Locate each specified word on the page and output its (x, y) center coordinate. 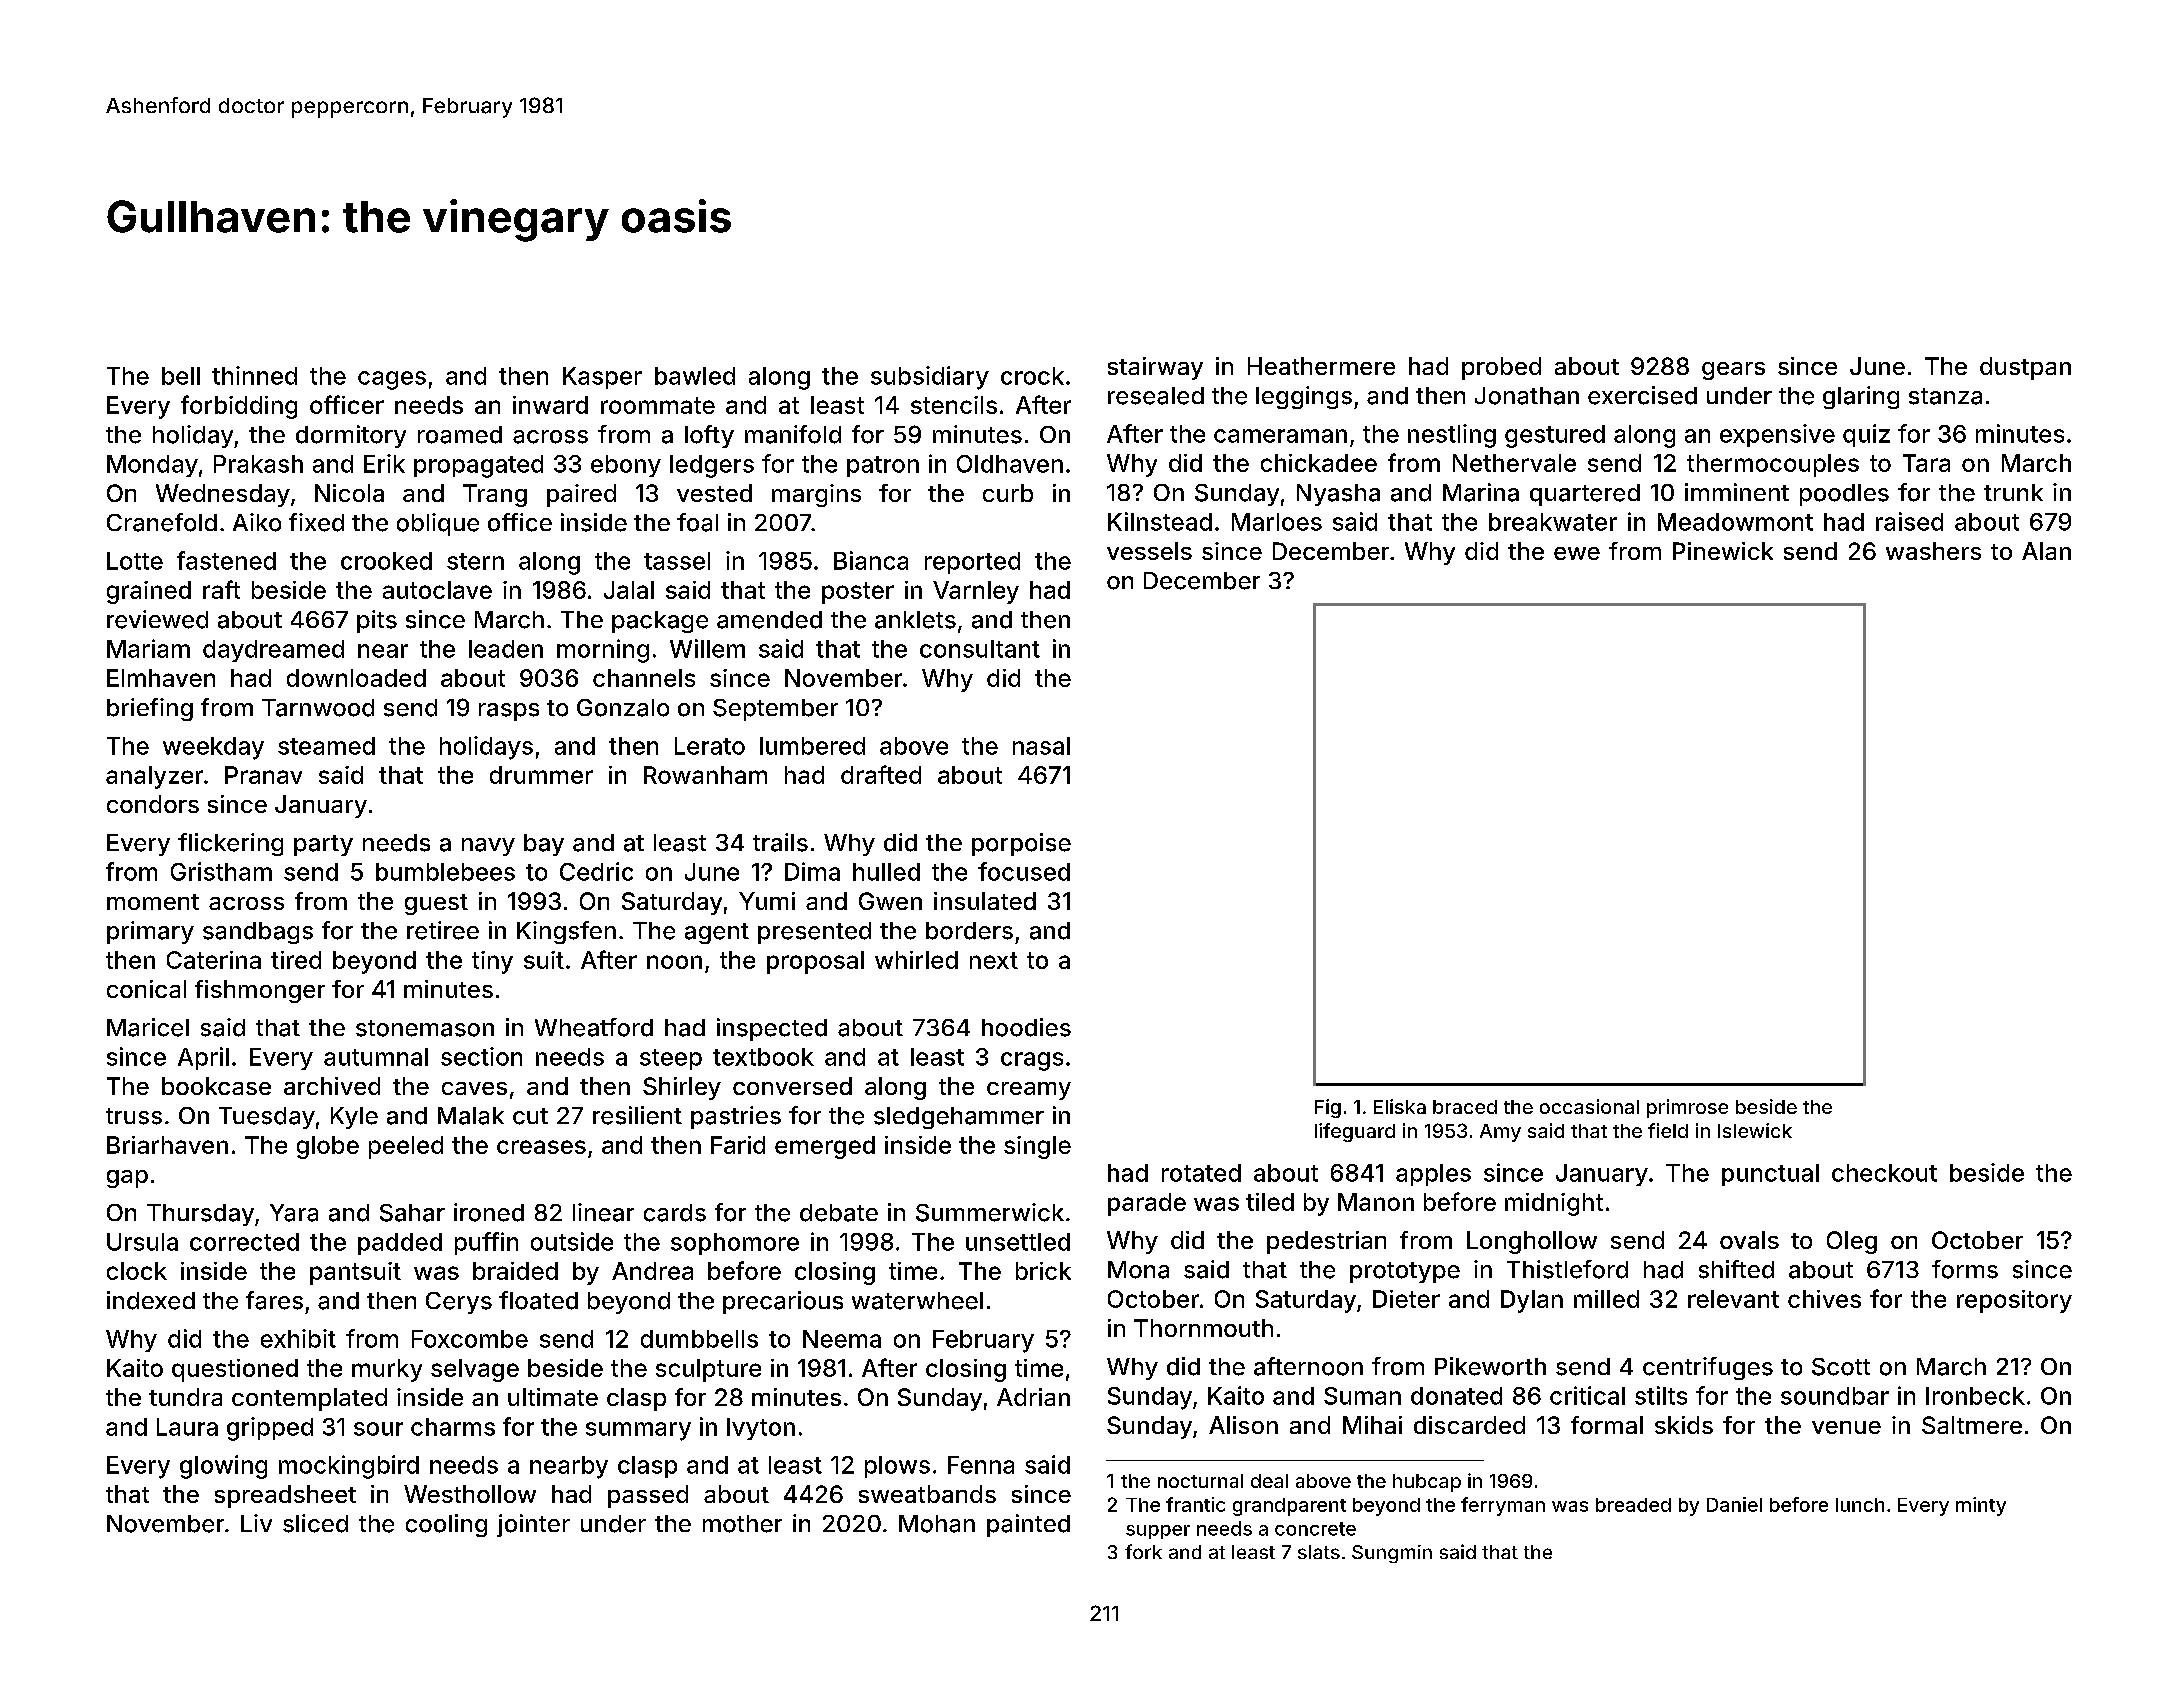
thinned (254, 375)
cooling (446, 1525)
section (481, 1056)
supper (1158, 1532)
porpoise (1021, 844)
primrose (1687, 1108)
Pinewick (1723, 551)
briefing (150, 709)
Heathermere (1321, 366)
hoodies (1026, 1027)
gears (1733, 371)
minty (1981, 1506)
